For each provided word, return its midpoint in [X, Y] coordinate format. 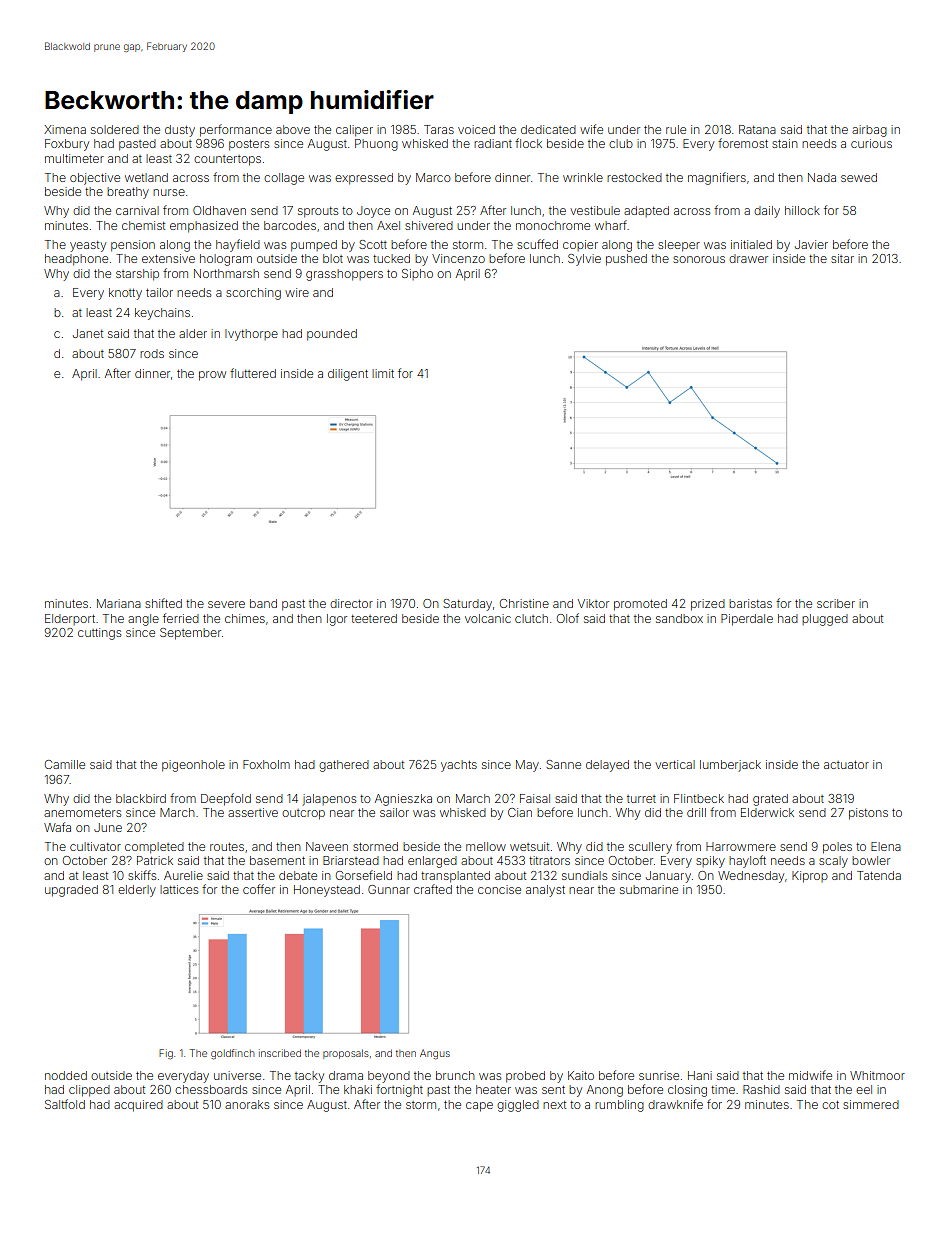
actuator [846, 765]
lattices [179, 889]
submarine [649, 889]
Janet [88, 333]
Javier [811, 244]
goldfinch [232, 1054]
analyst [545, 891]
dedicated [548, 129]
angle [143, 620]
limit [383, 373]
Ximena [65, 129]
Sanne [563, 764]
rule [676, 129]
